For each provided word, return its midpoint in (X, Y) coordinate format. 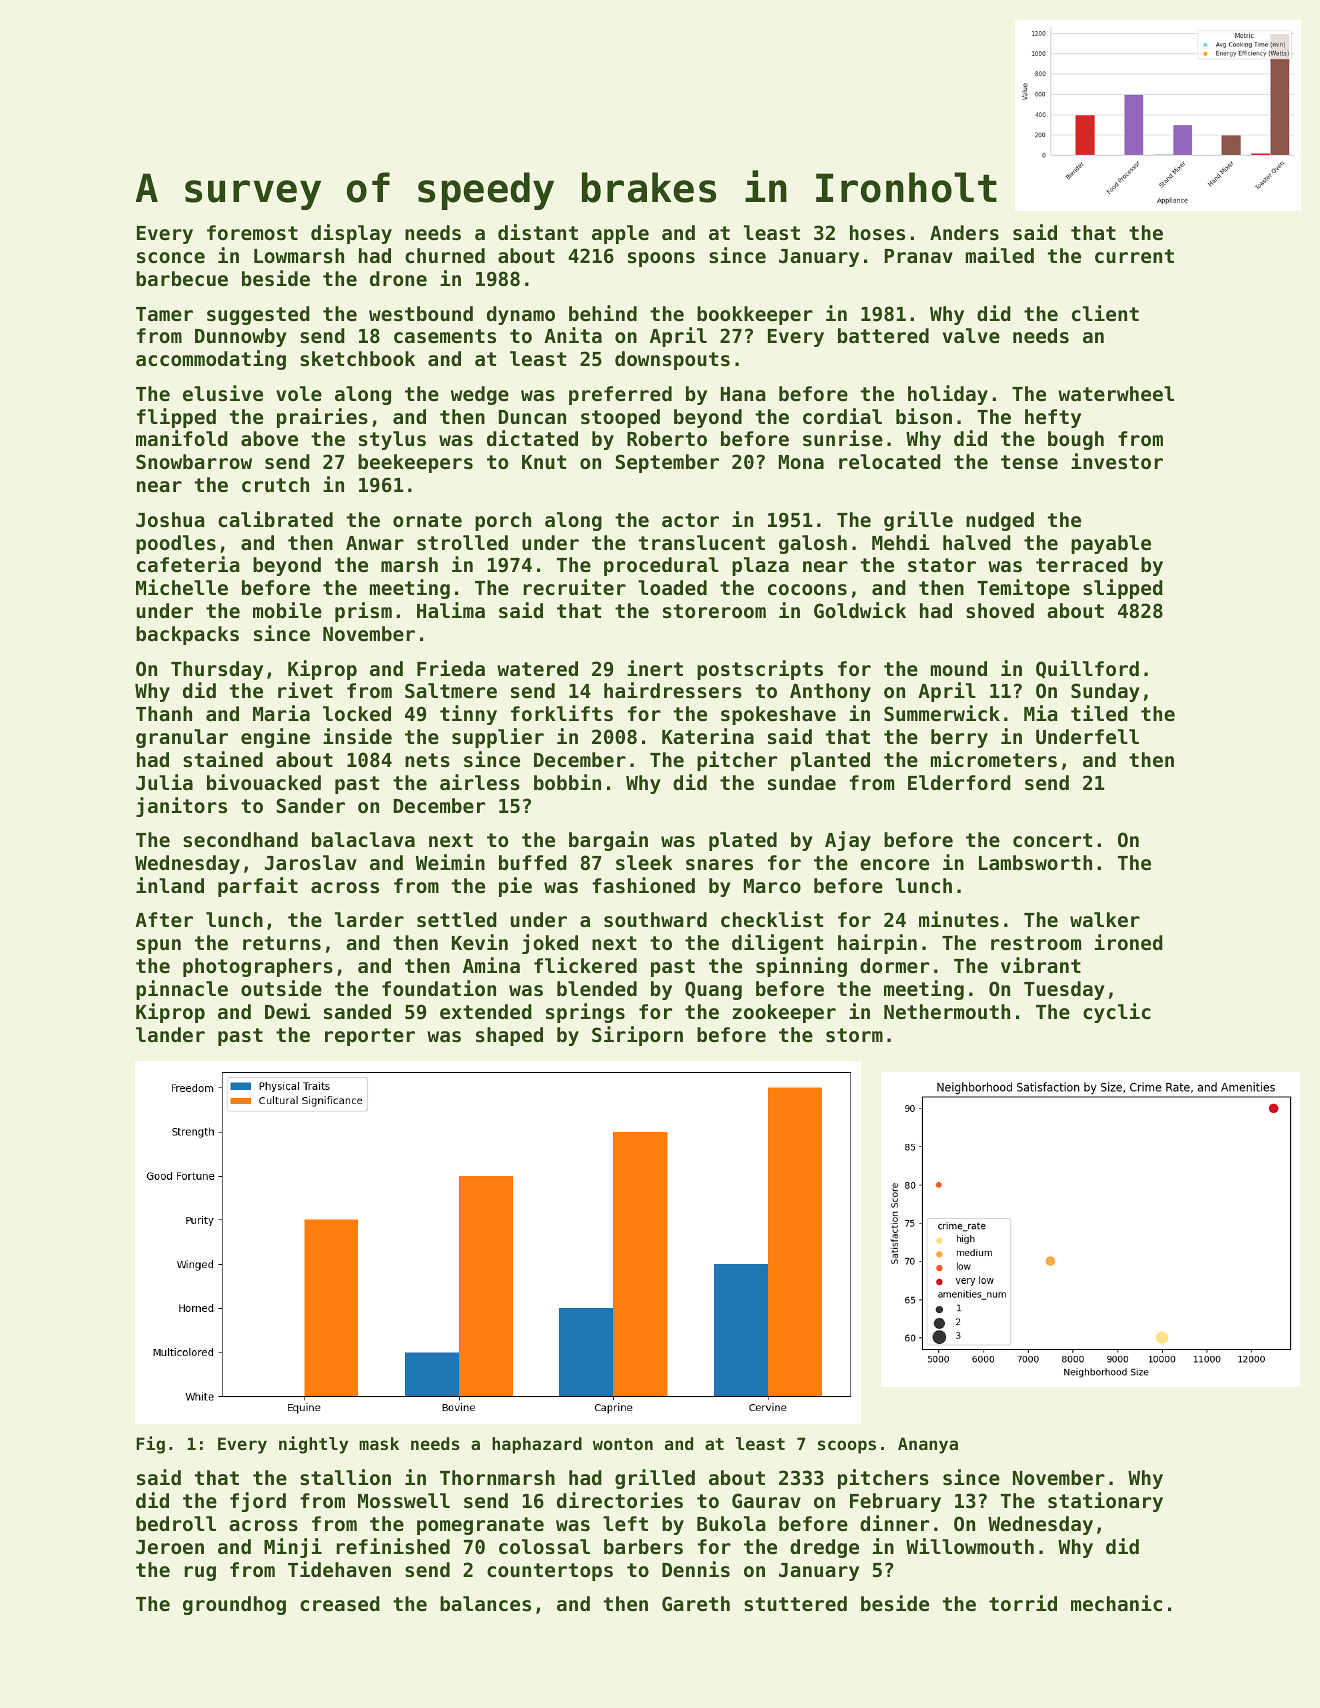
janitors (181, 807)
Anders (964, 233)
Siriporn (637, 1036)
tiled (1099, 713)
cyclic (1117, 1013)
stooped (620, 418)
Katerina (708, 736)
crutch (275, 484)
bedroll (176, 1523)
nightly (313, 1445)
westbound (421, 314)
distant (538, 232)
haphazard (537, 1445)
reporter (370, 1037)
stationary (1105, 1502)
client (1105, 313)
